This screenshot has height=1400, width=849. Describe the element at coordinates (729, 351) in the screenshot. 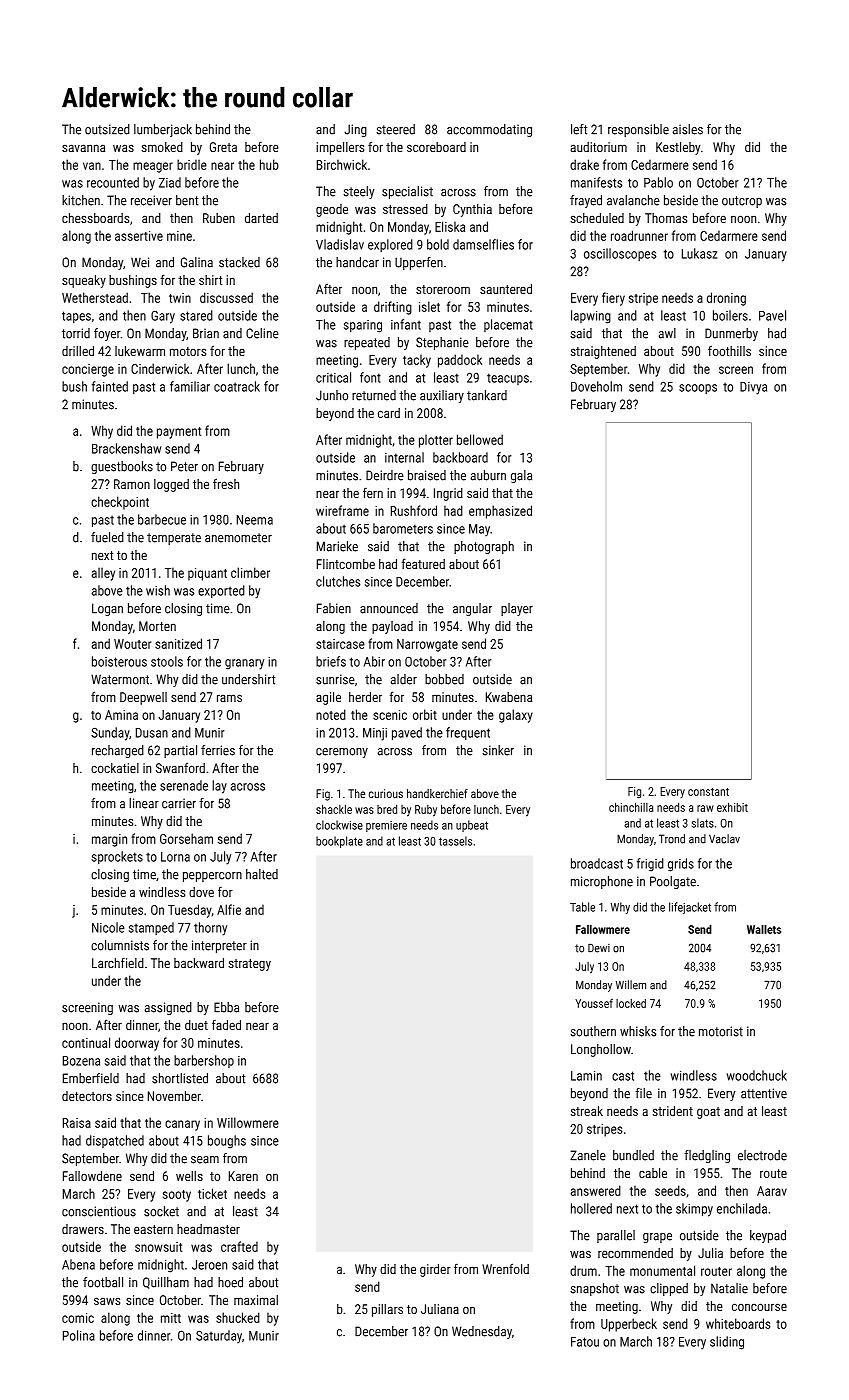

I see `foothills` at that location.
